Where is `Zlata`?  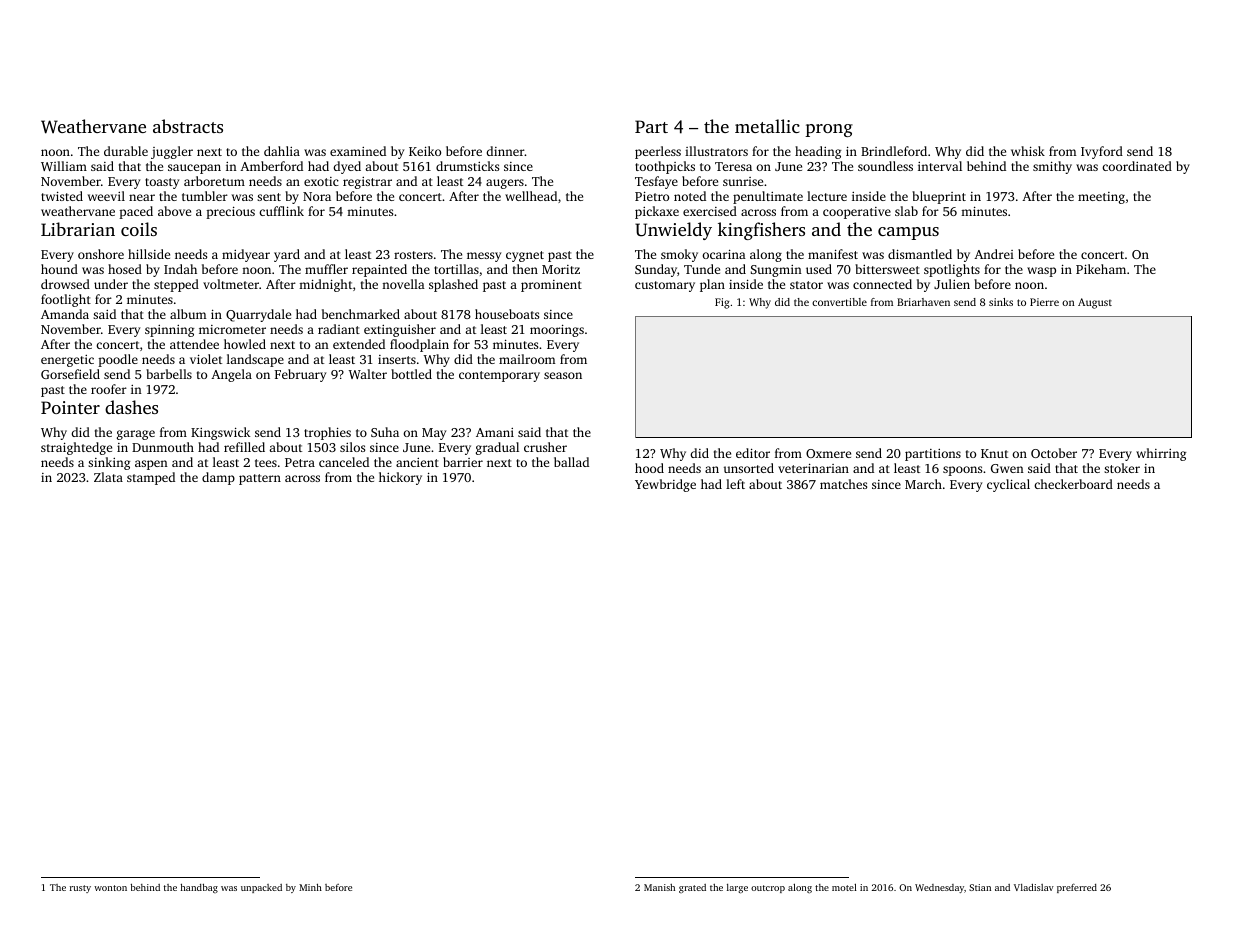
Zlata is located at coordinates (108, 477).
